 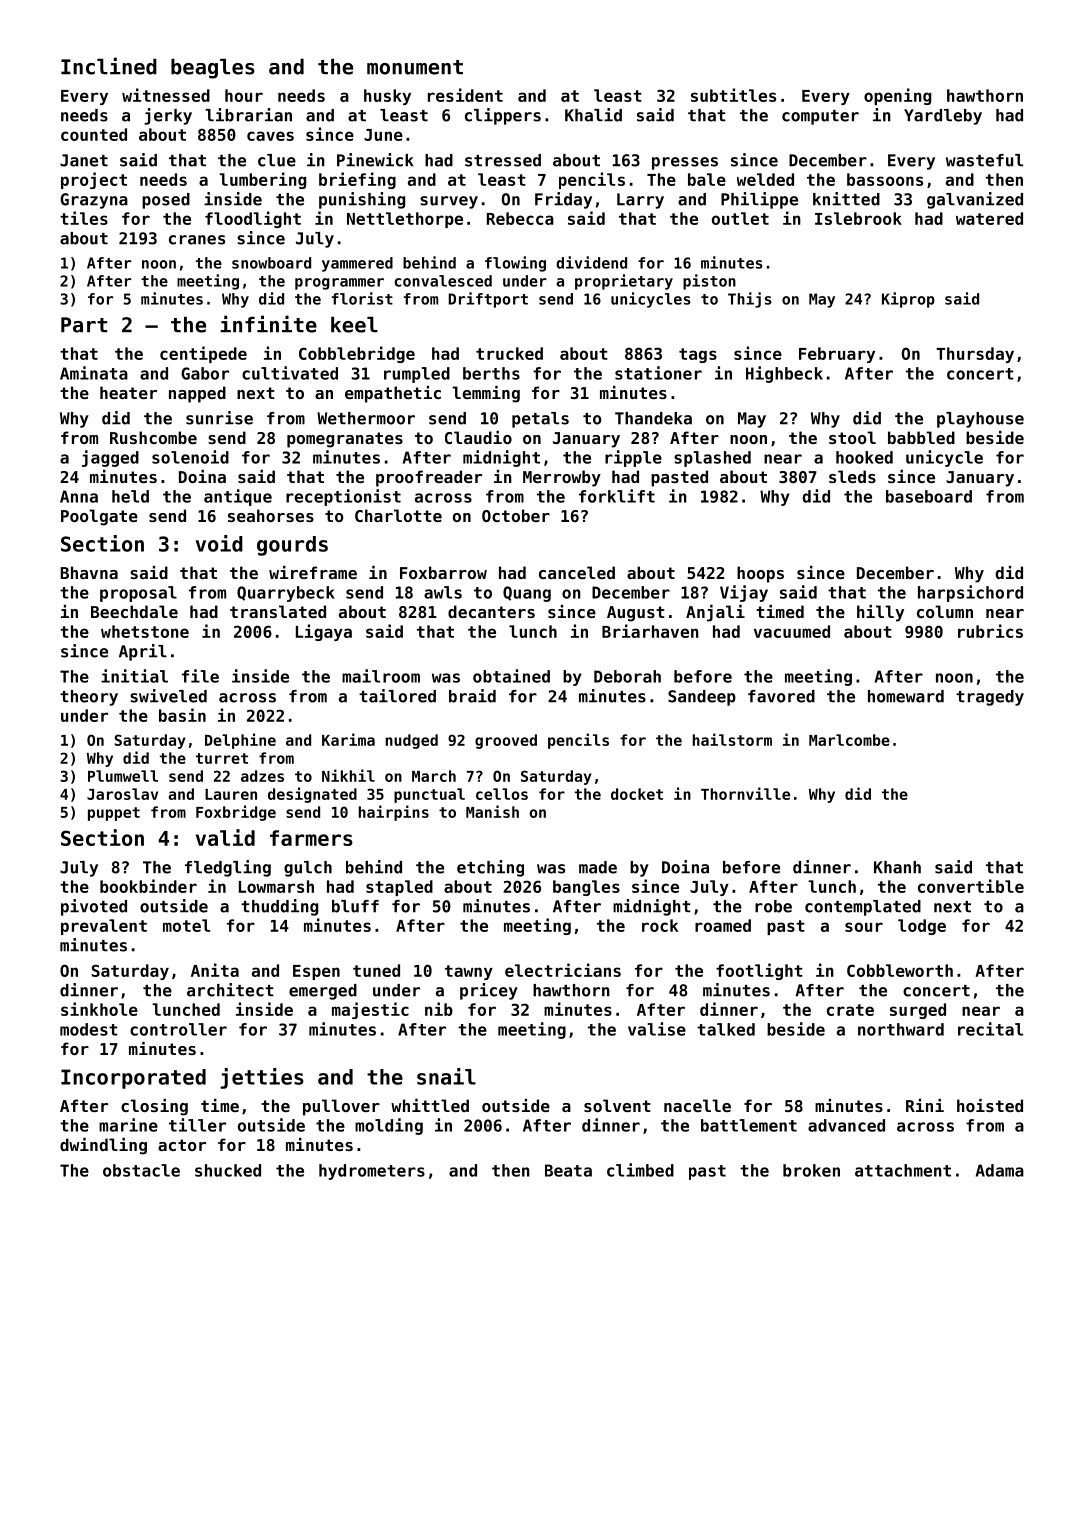 I want to click on beagles, so click(x=213, y=69).
